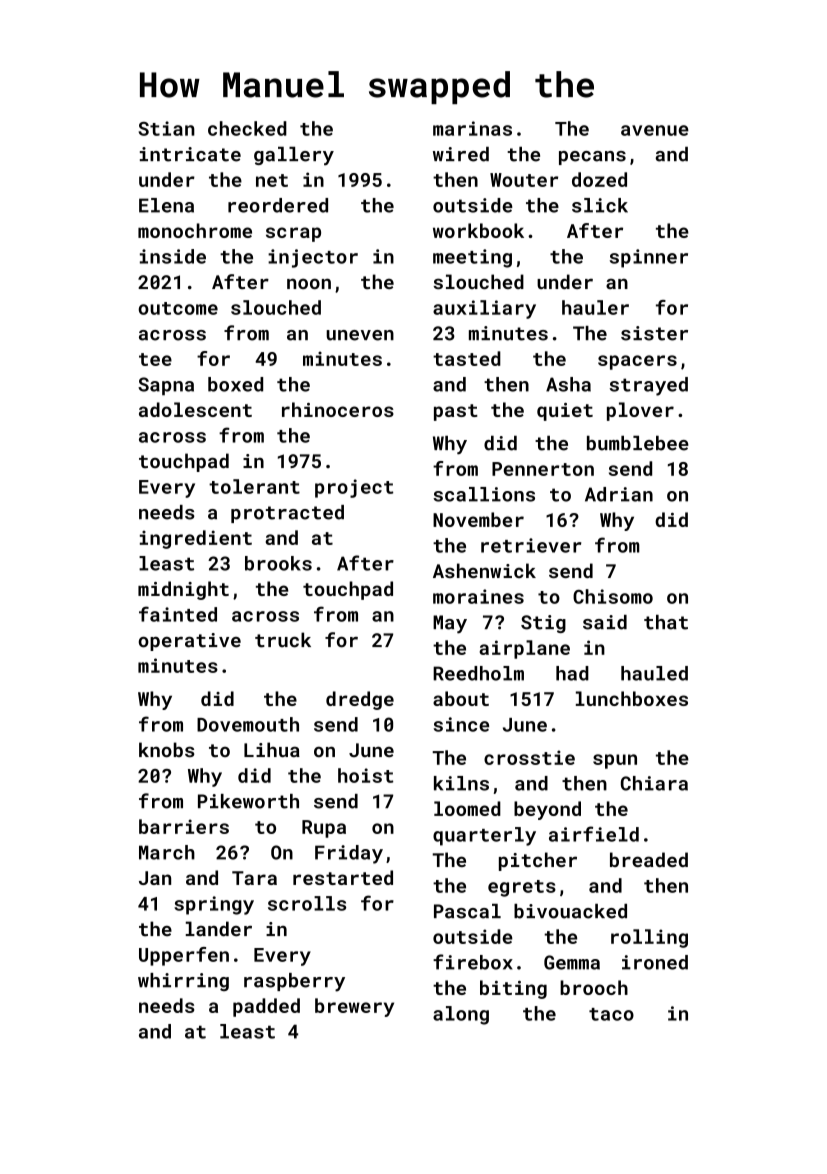 The height and width of the screenshot is (1174, 827). I want to click on uneven, so click(360, 335).
